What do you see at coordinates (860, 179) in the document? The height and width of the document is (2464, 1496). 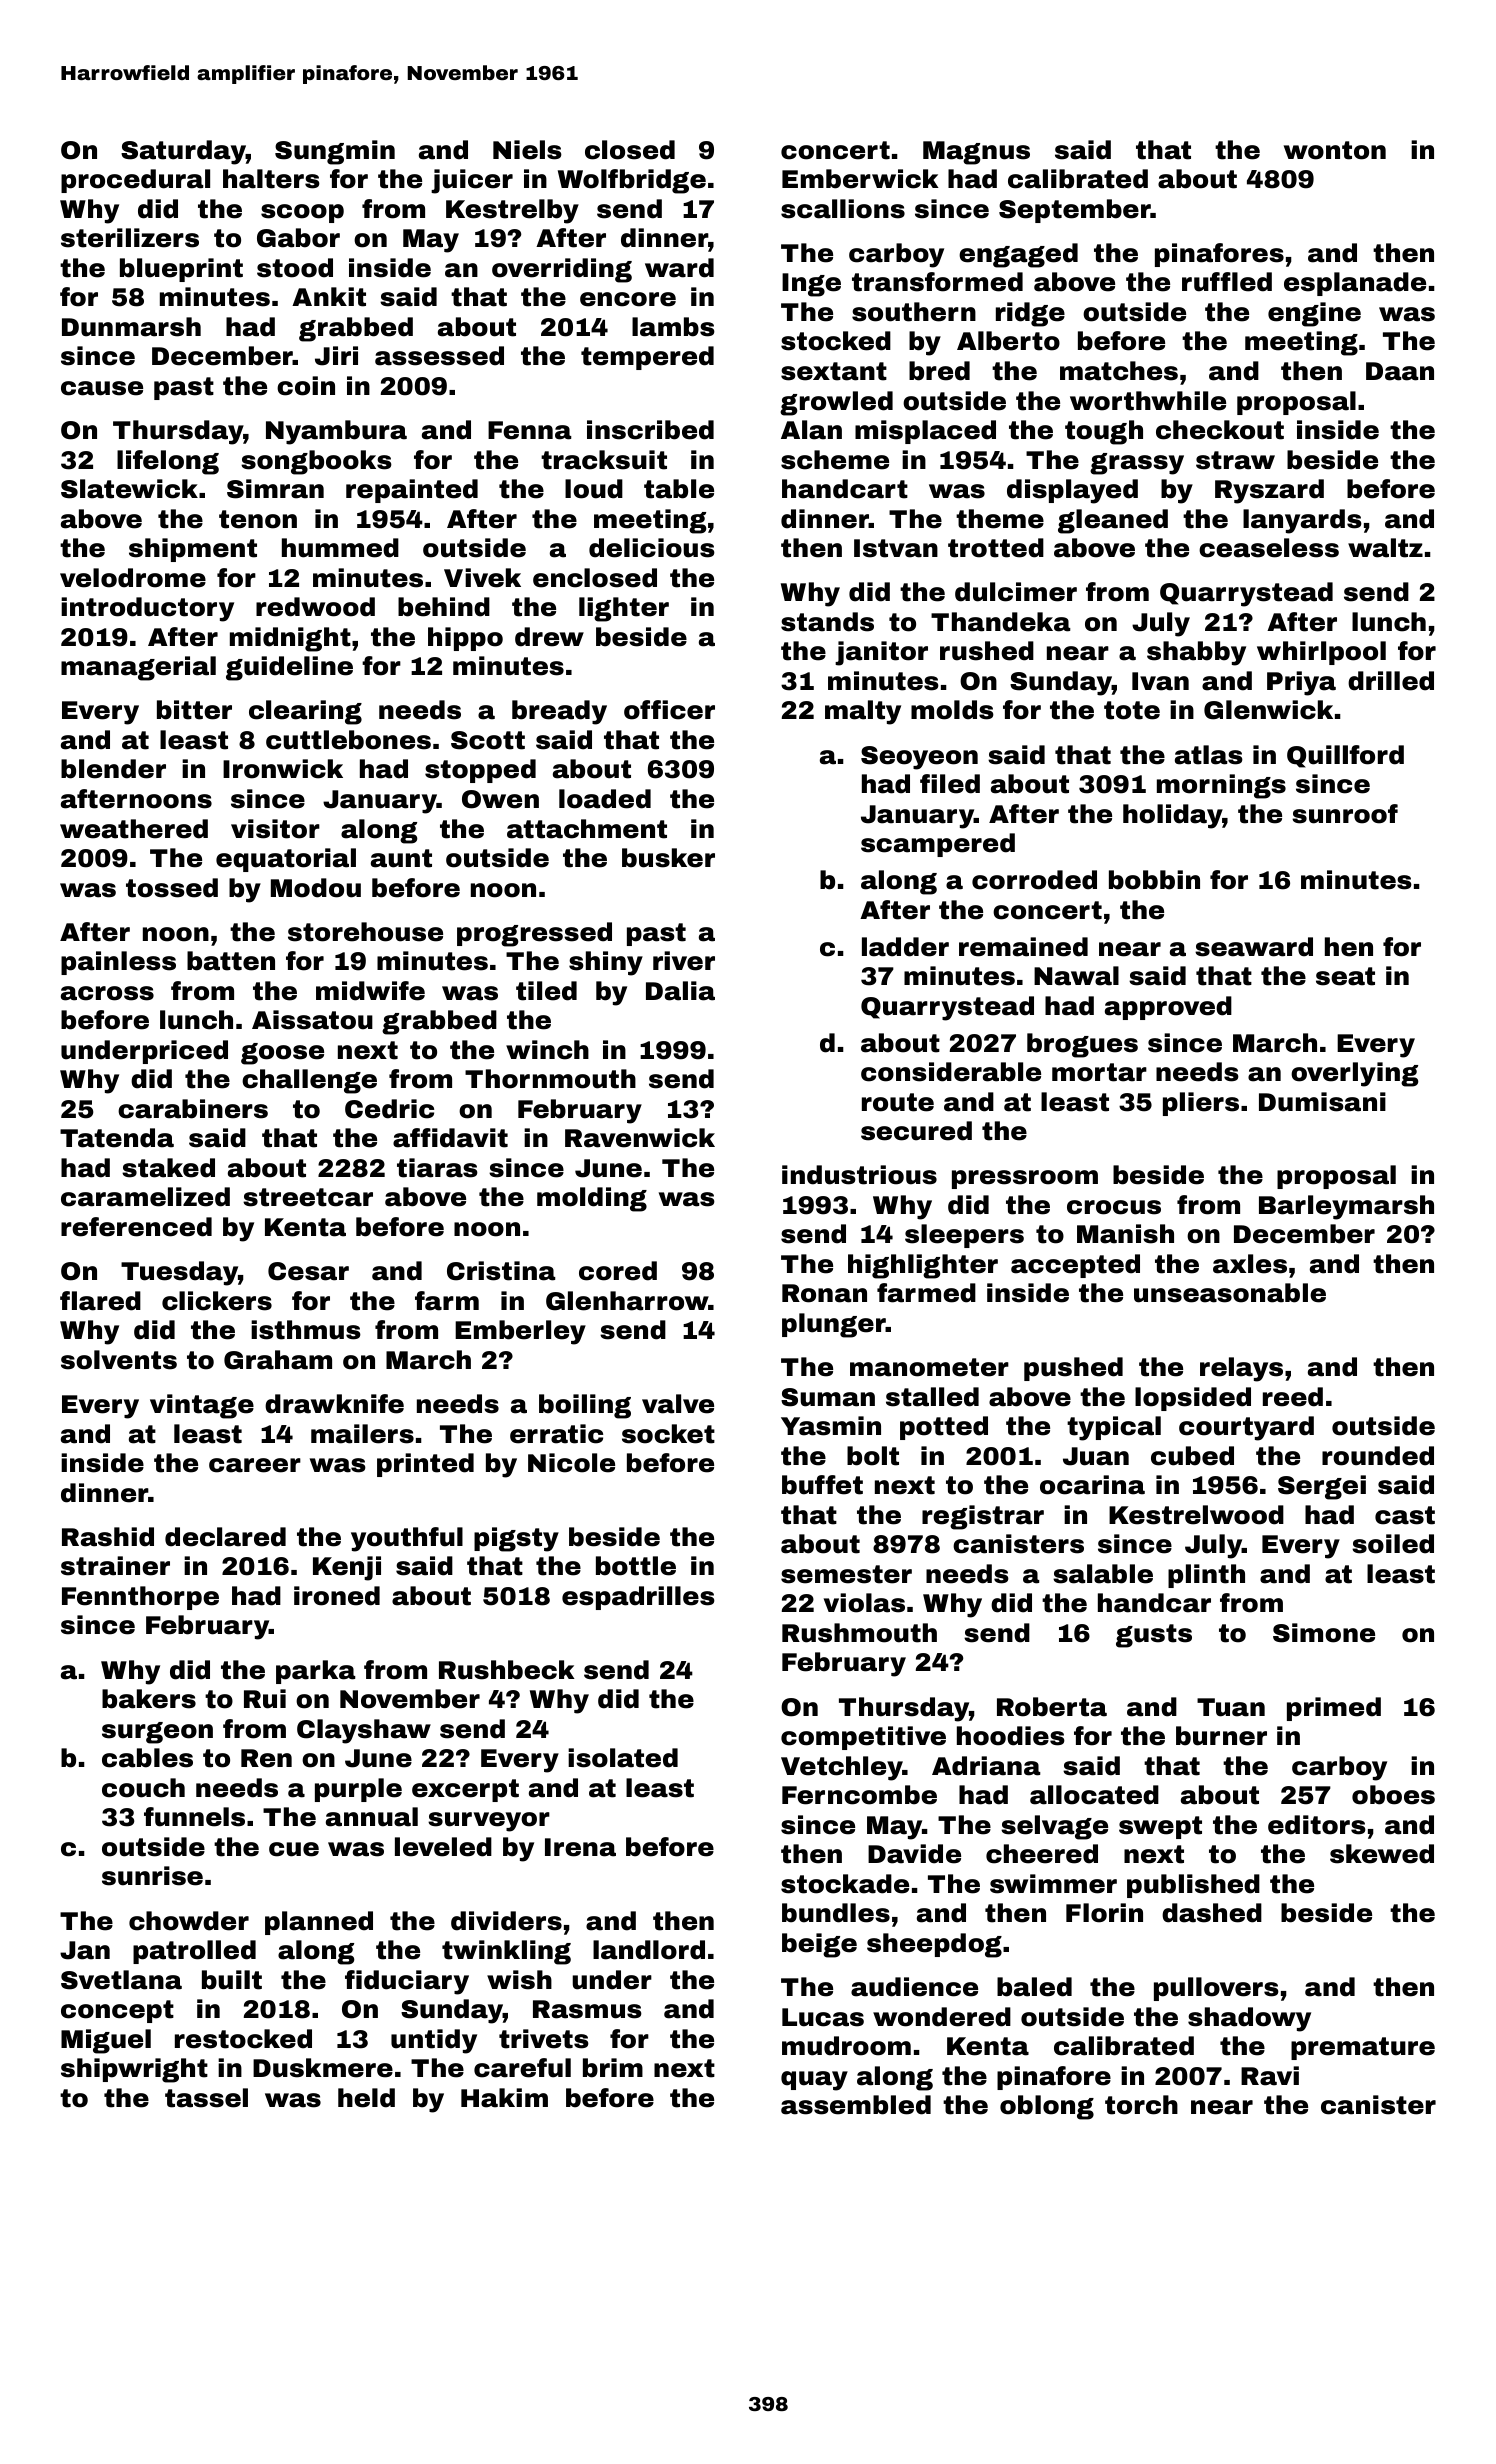 I see `Emberwick` at bounding box center [860, 179].
